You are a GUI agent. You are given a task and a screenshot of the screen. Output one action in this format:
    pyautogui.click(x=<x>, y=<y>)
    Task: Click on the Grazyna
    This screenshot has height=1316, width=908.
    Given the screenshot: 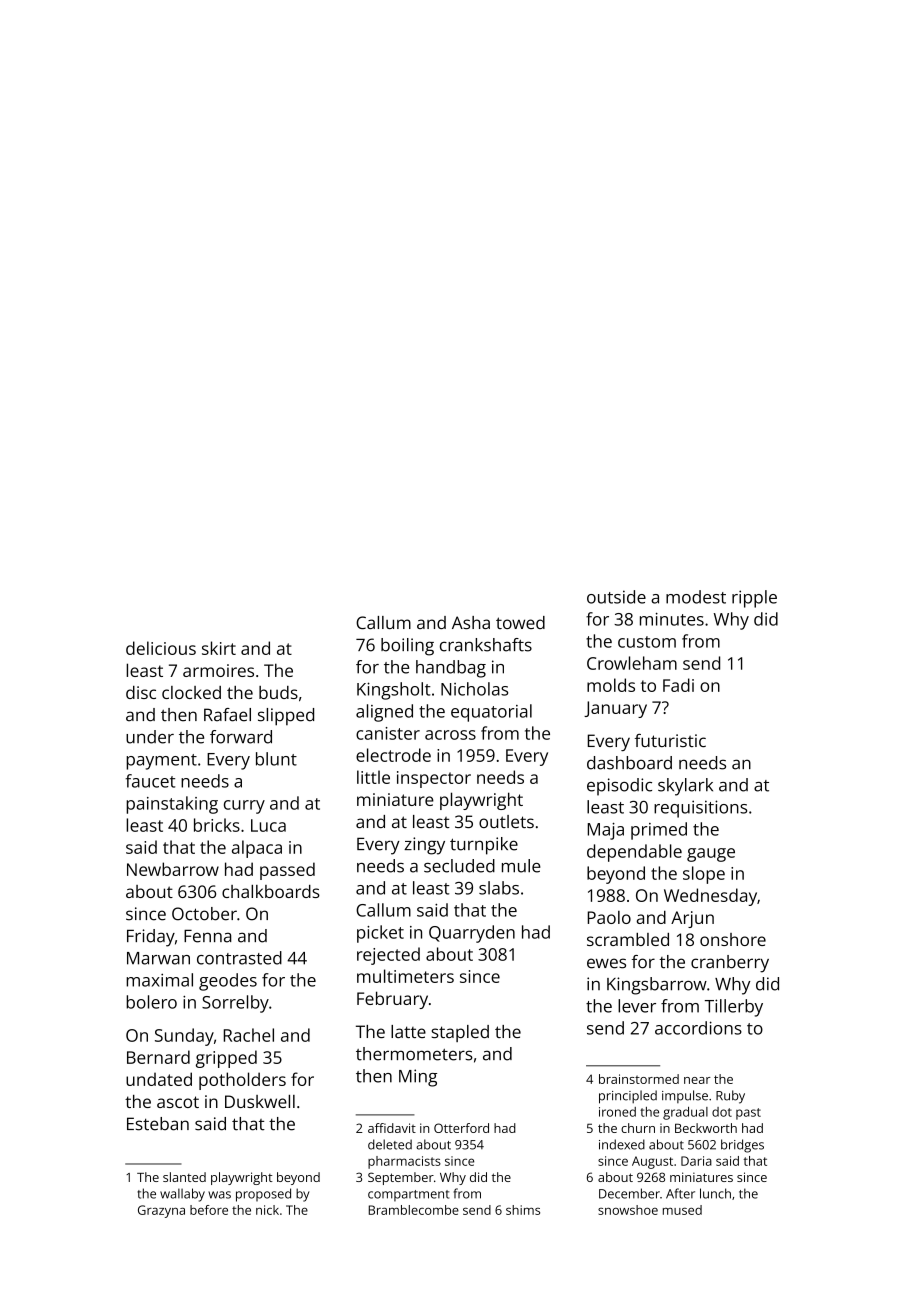 What is the action you would take?
    pyautogui.click(x=161, y=1211)
